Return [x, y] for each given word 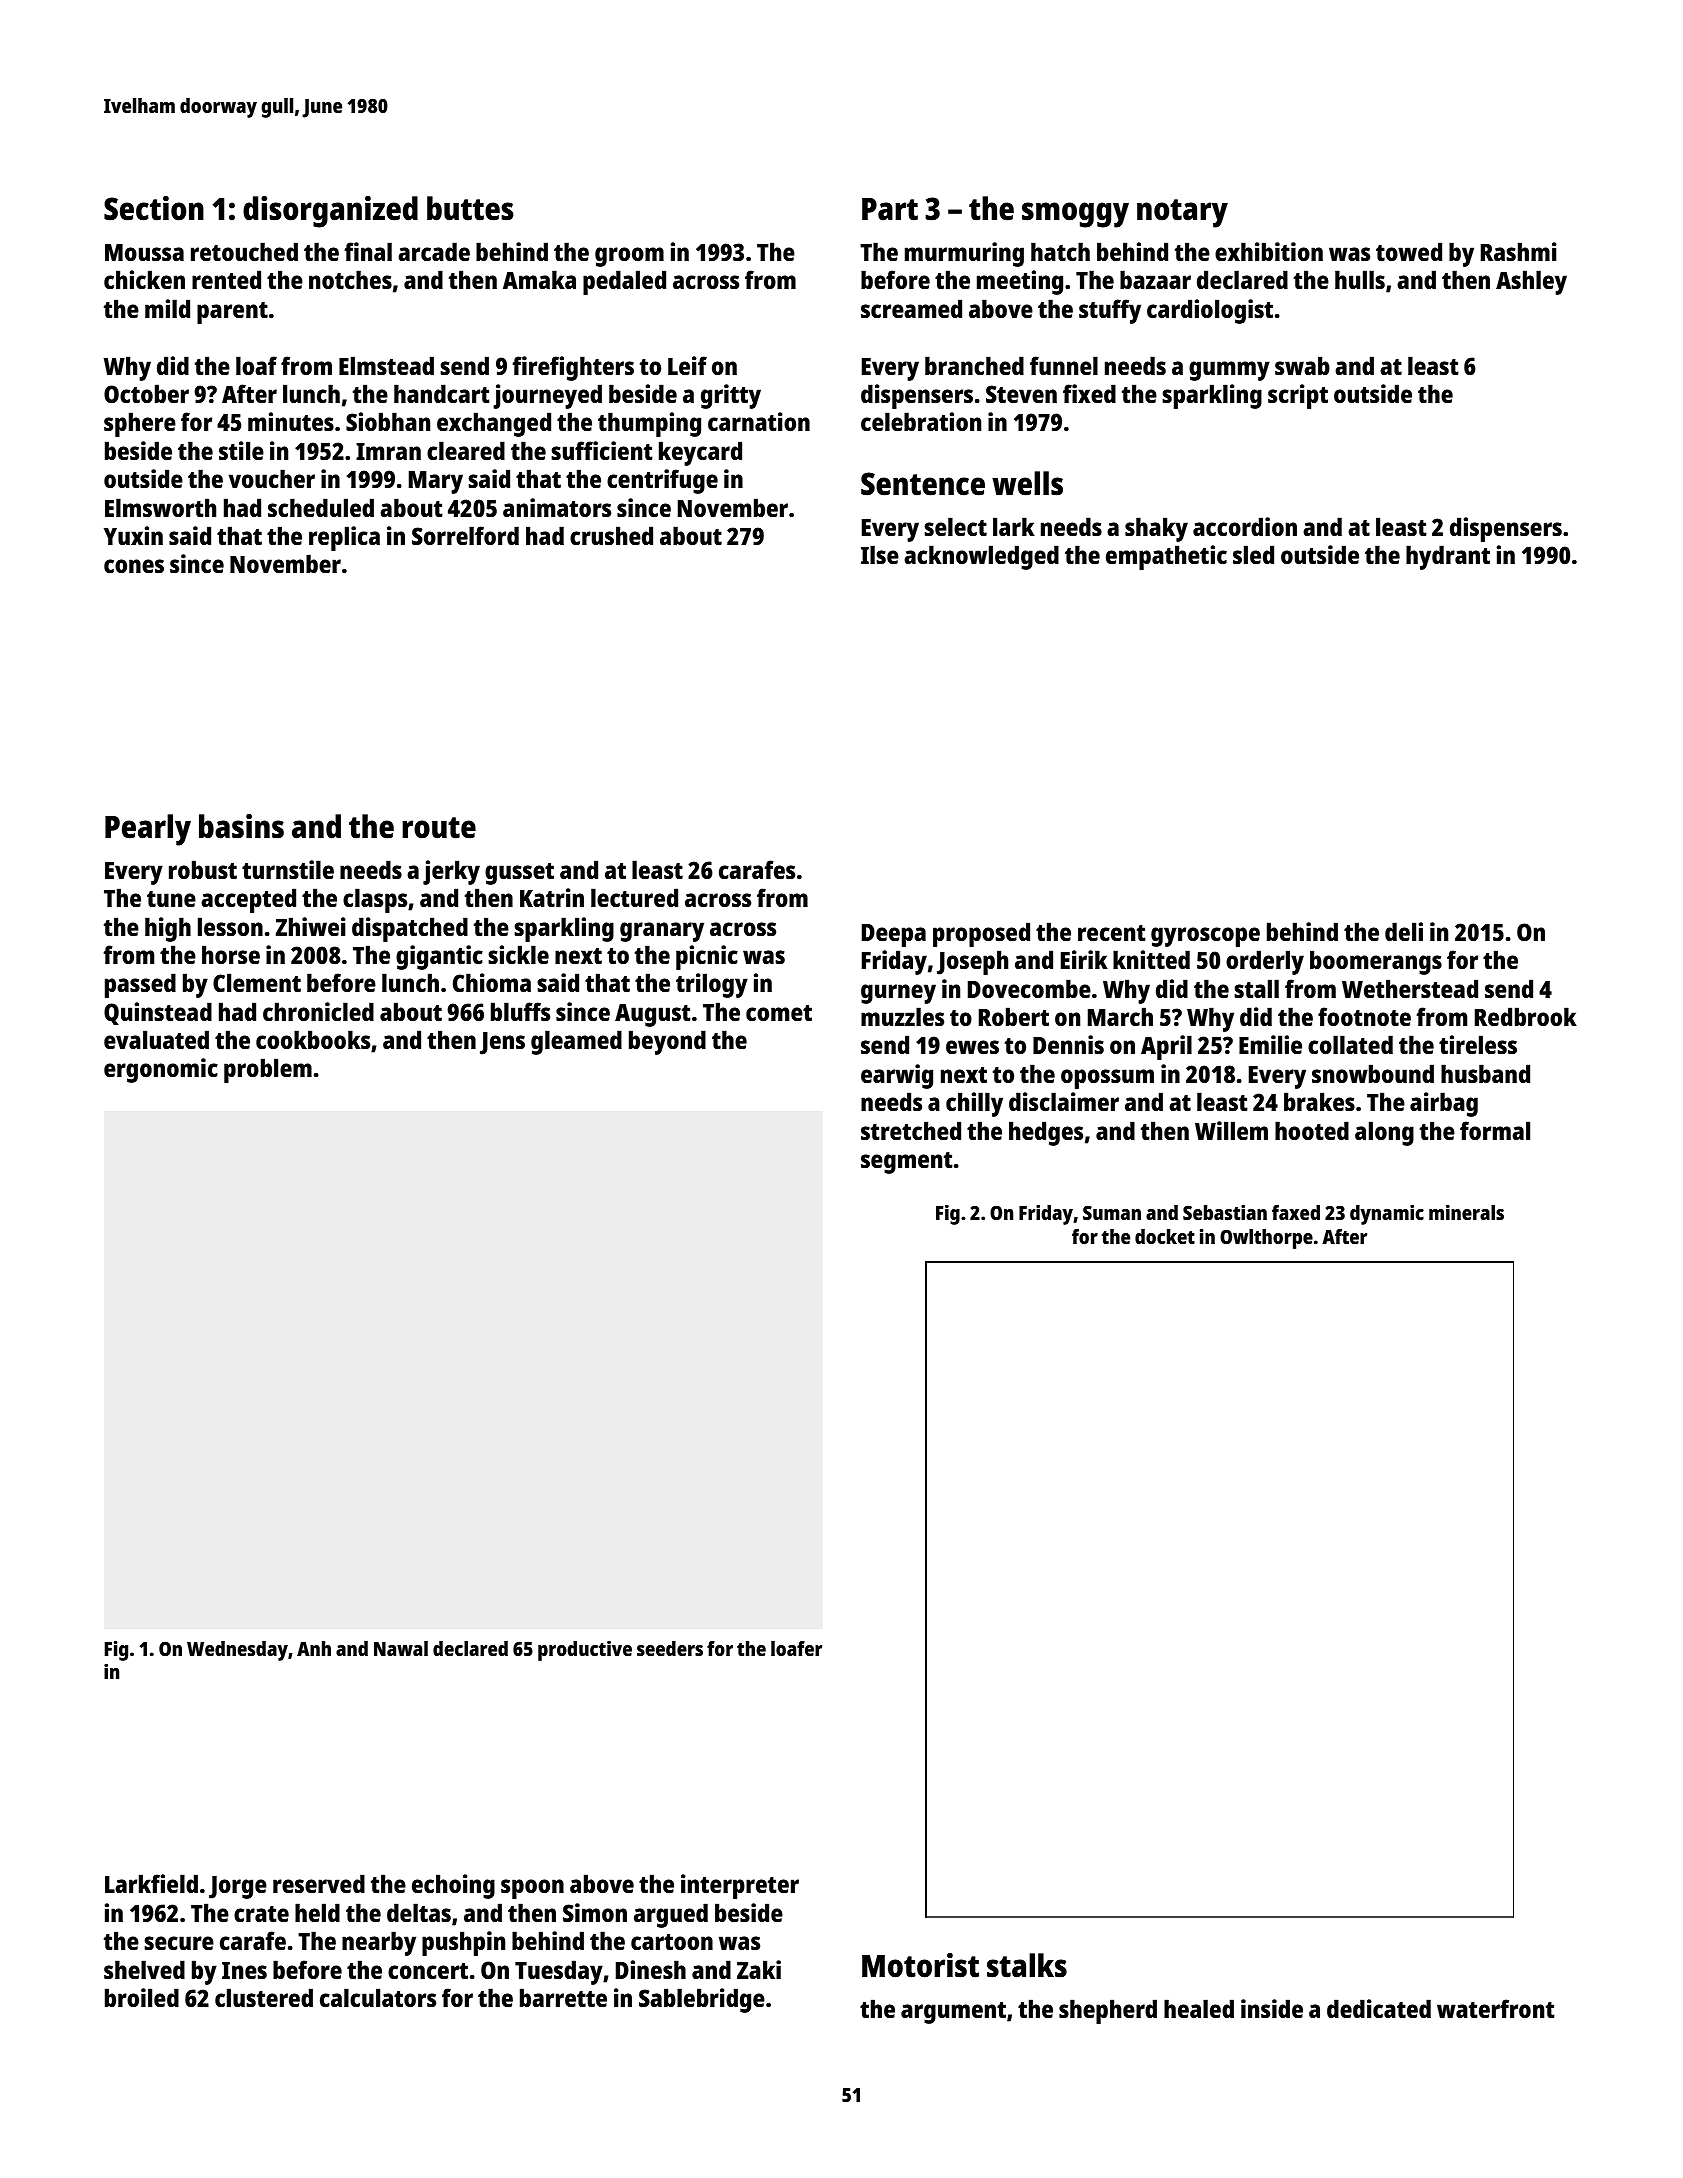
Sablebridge [702, 2000]
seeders [670, 1648]
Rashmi [1519, 251]
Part [890, 209]
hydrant [1448, 557]
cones [134, 566]
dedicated [1379, 2008]
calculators [378, 1997]
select [955, 526]
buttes [470, 208]
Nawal [401, 1648]
